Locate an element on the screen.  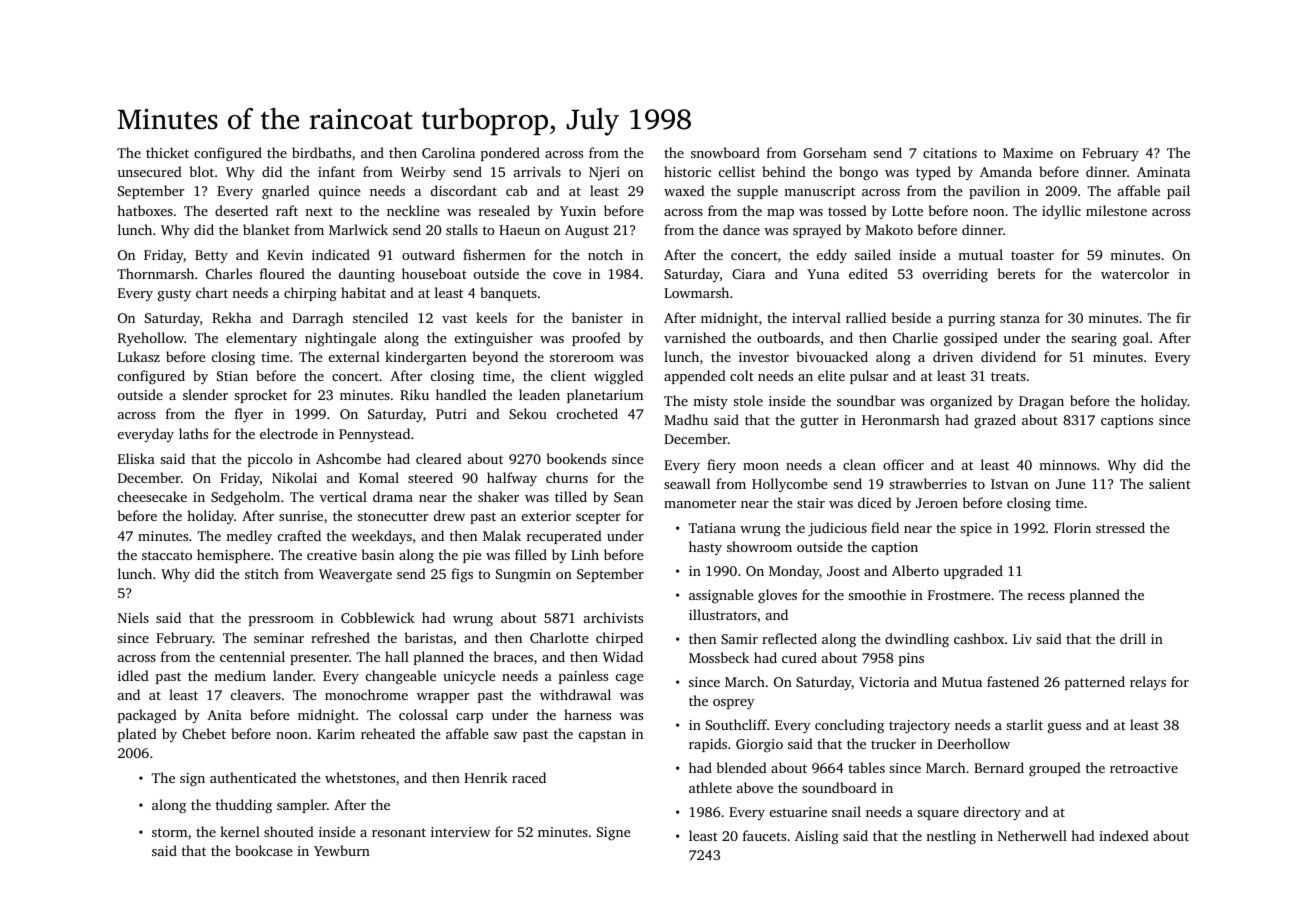
athlete is located at coordinates (710, 787).
